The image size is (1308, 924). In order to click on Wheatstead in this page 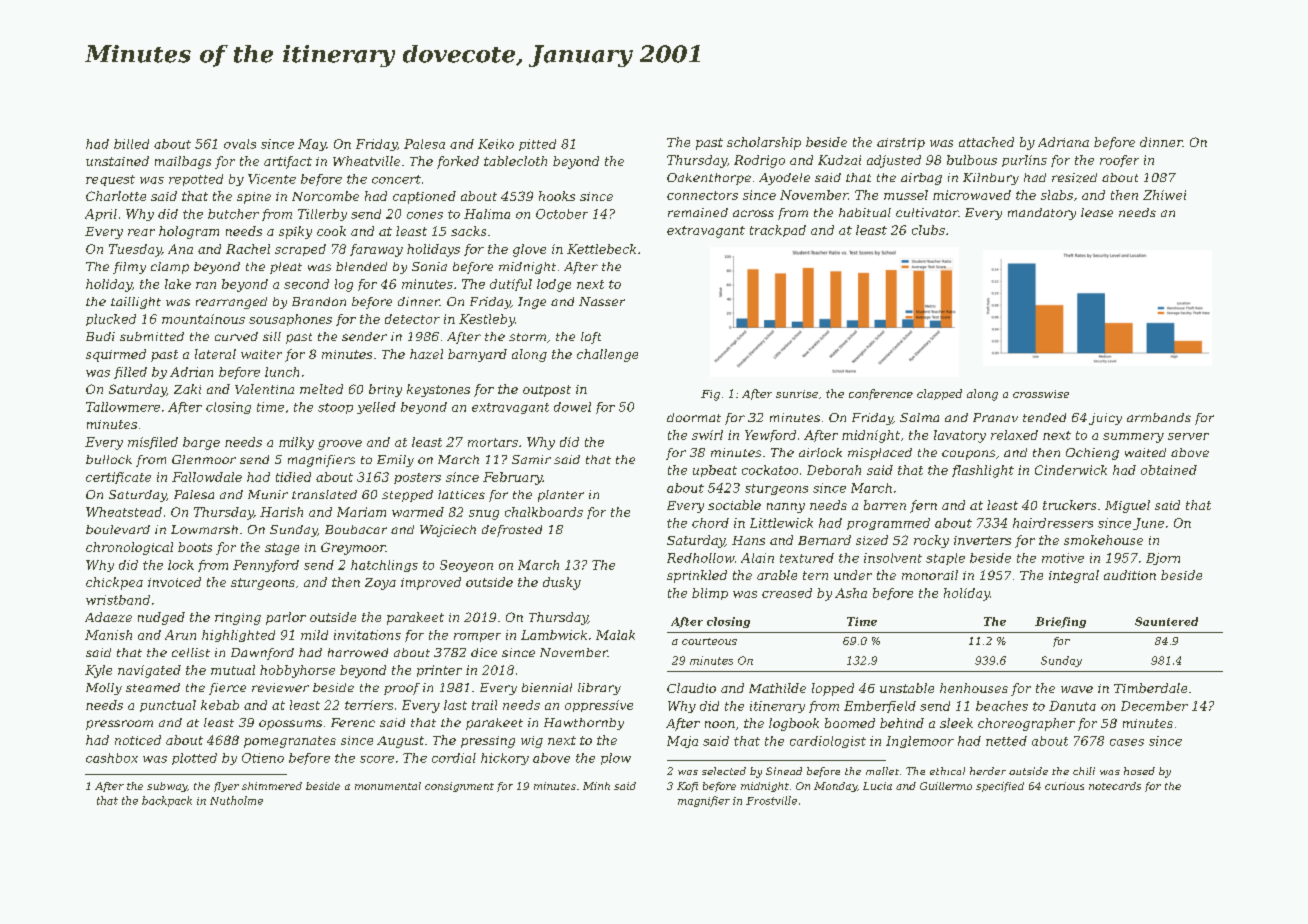, I will do `click(124, 512)`.
